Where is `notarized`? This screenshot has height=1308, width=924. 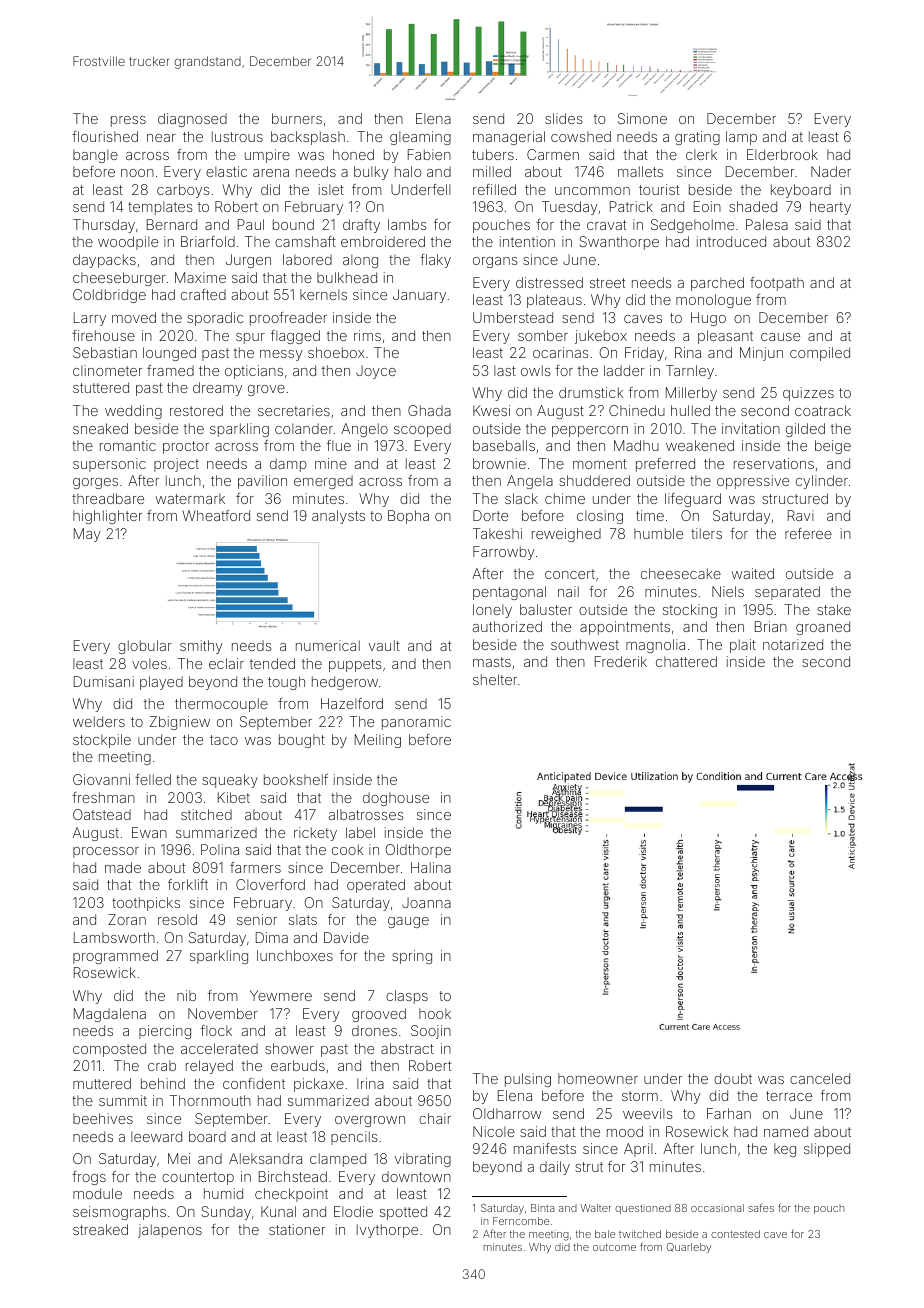
notarized is located at coordinates (793, 644).
